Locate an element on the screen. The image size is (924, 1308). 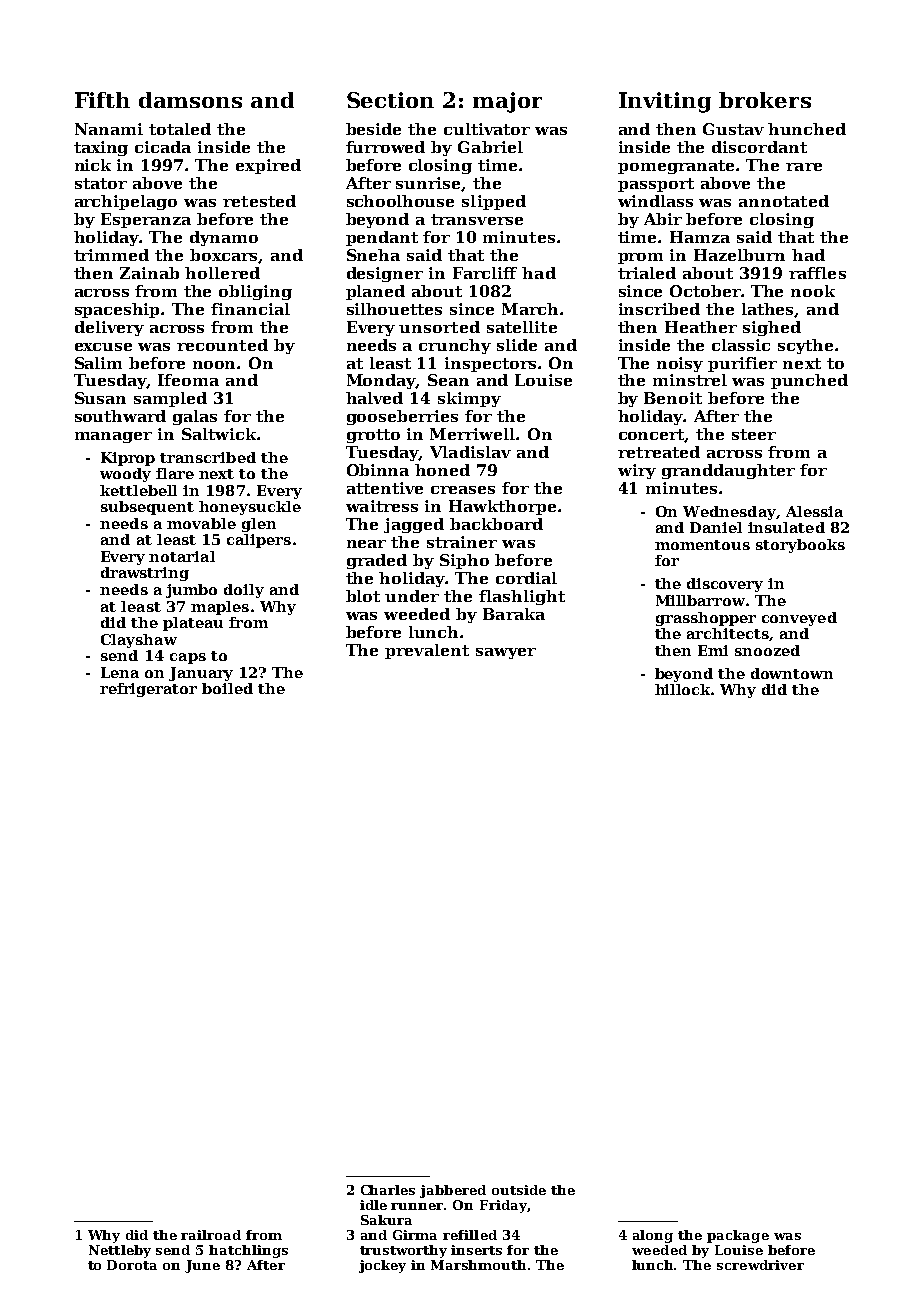
concert is located at coordinates (652, 435).
